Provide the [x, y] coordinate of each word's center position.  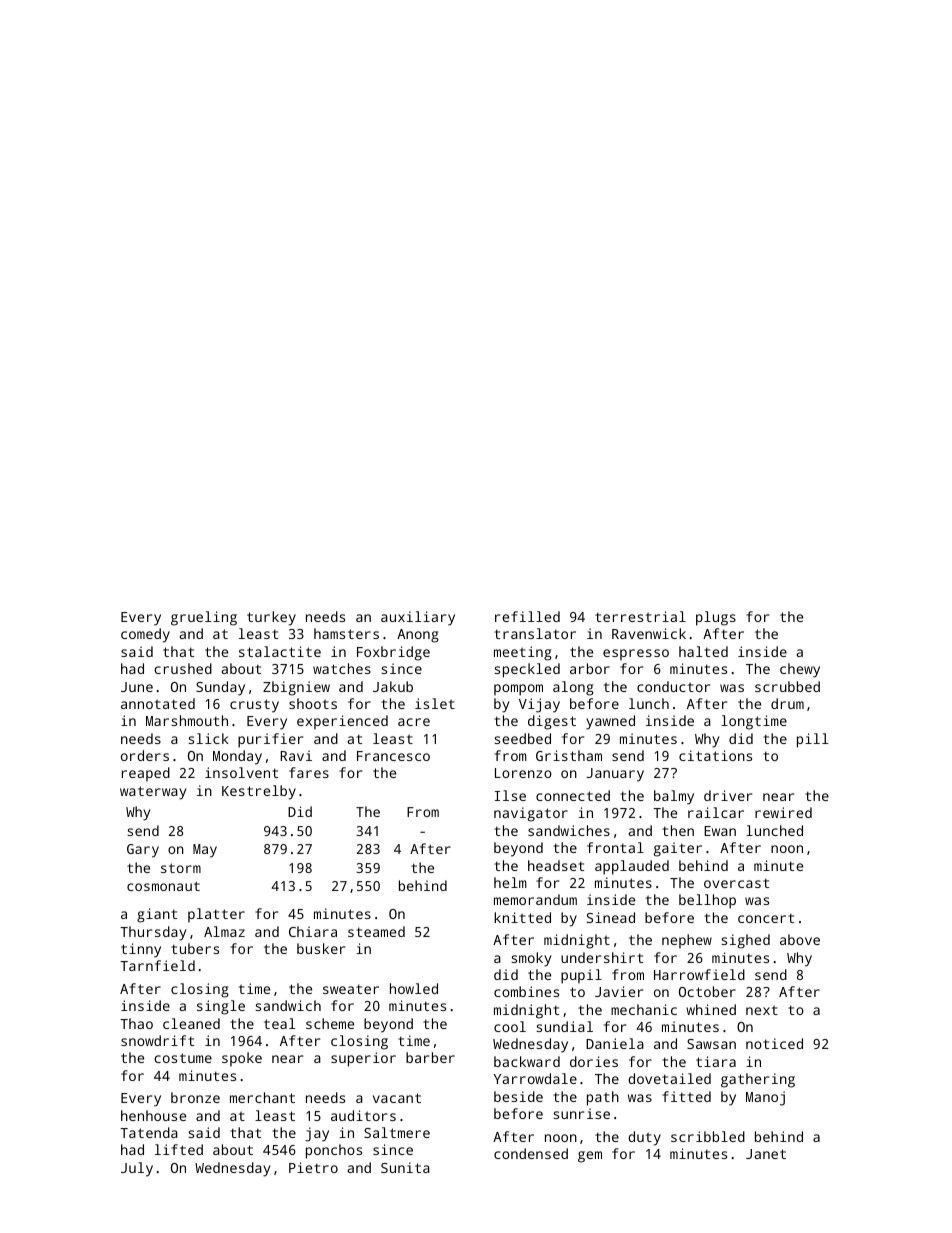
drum [787, 703]
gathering [758, 1080]
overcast [736, 883]
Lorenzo [523, 773]
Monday [237, 757]
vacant [397, 1098]
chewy [800, 670]
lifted [179, 1149]
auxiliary [418, 618]
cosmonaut [163, 886]
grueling [204, 618]
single [221, 1007]
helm [510, 882]
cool [510, 1026]
